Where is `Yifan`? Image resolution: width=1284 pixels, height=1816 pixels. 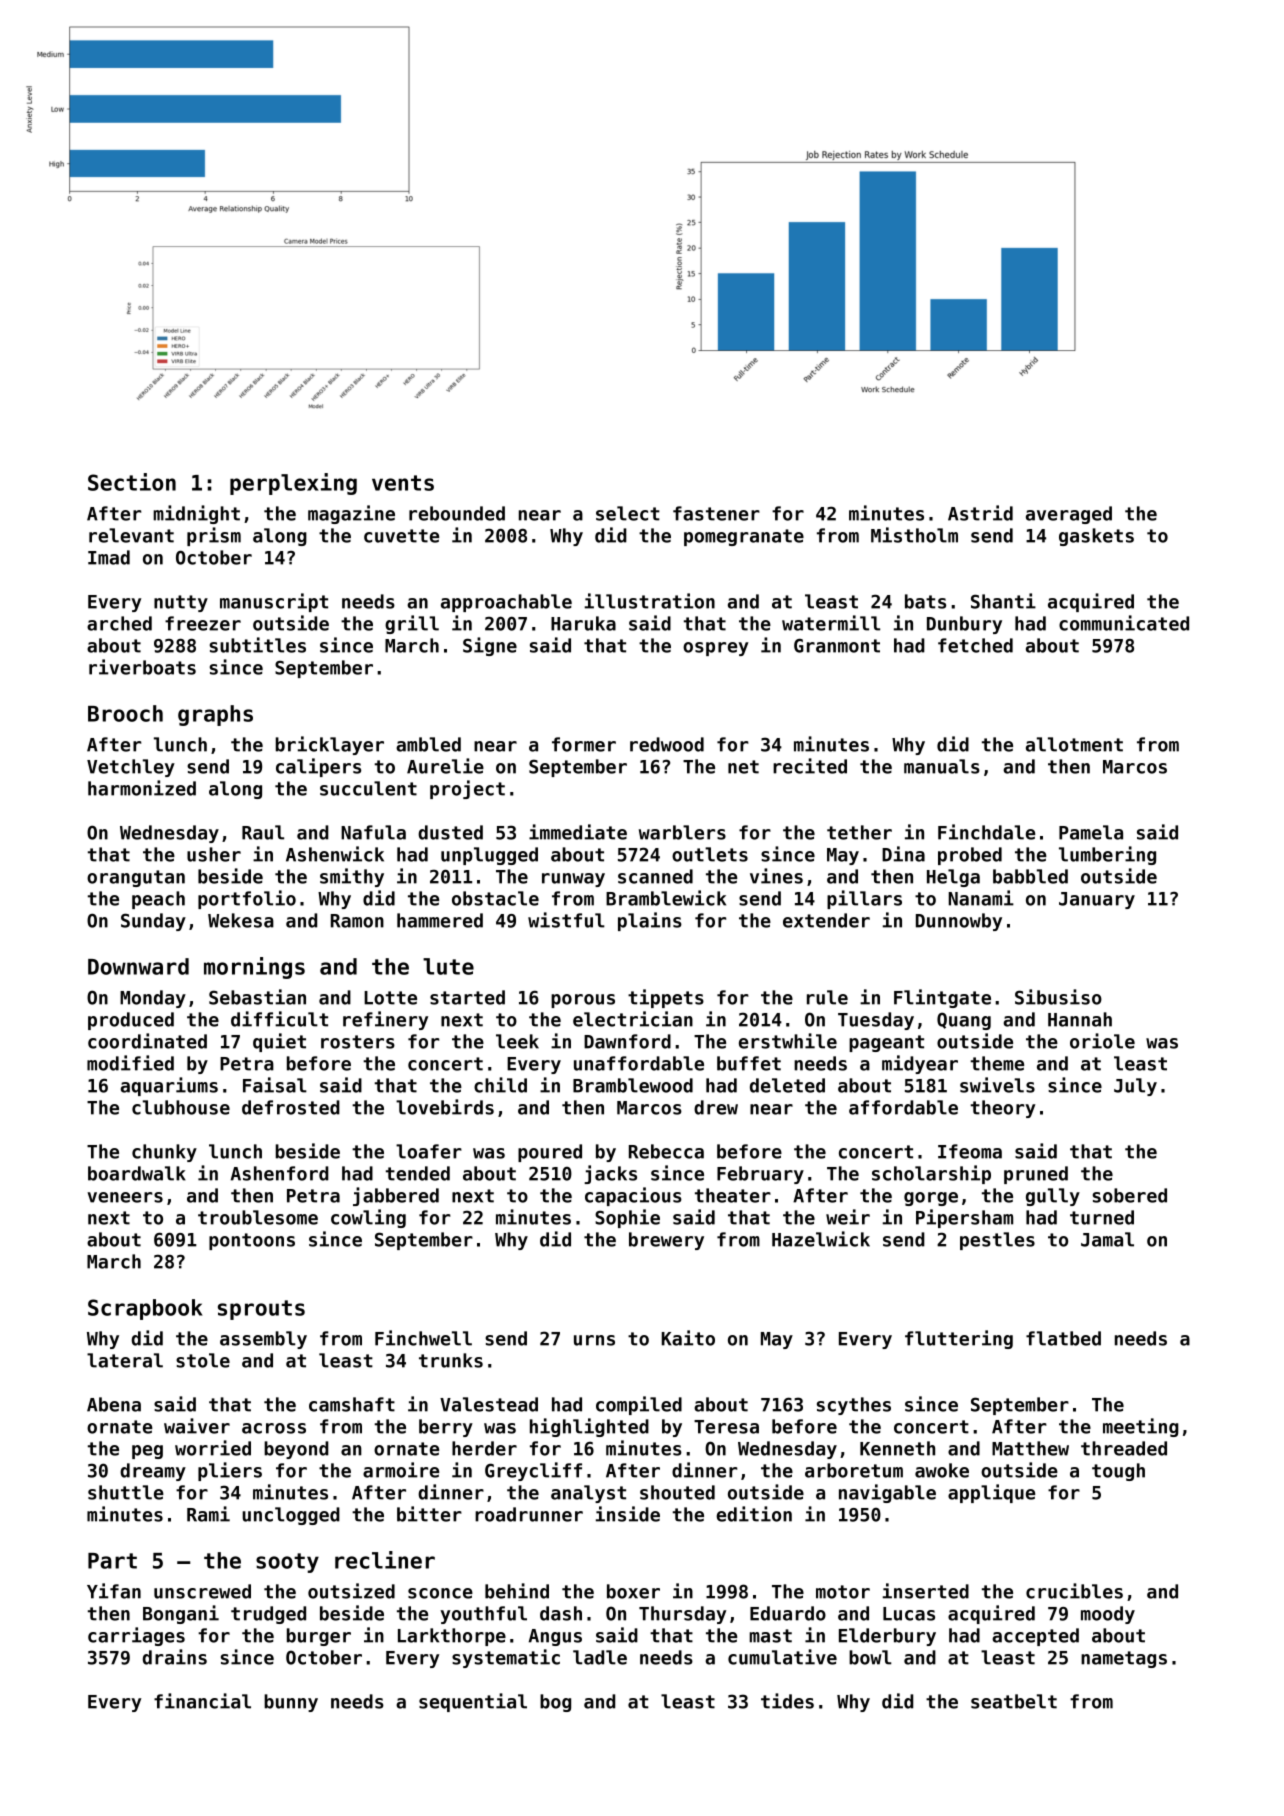 Yifan is located at coordinates (114, 1591).
